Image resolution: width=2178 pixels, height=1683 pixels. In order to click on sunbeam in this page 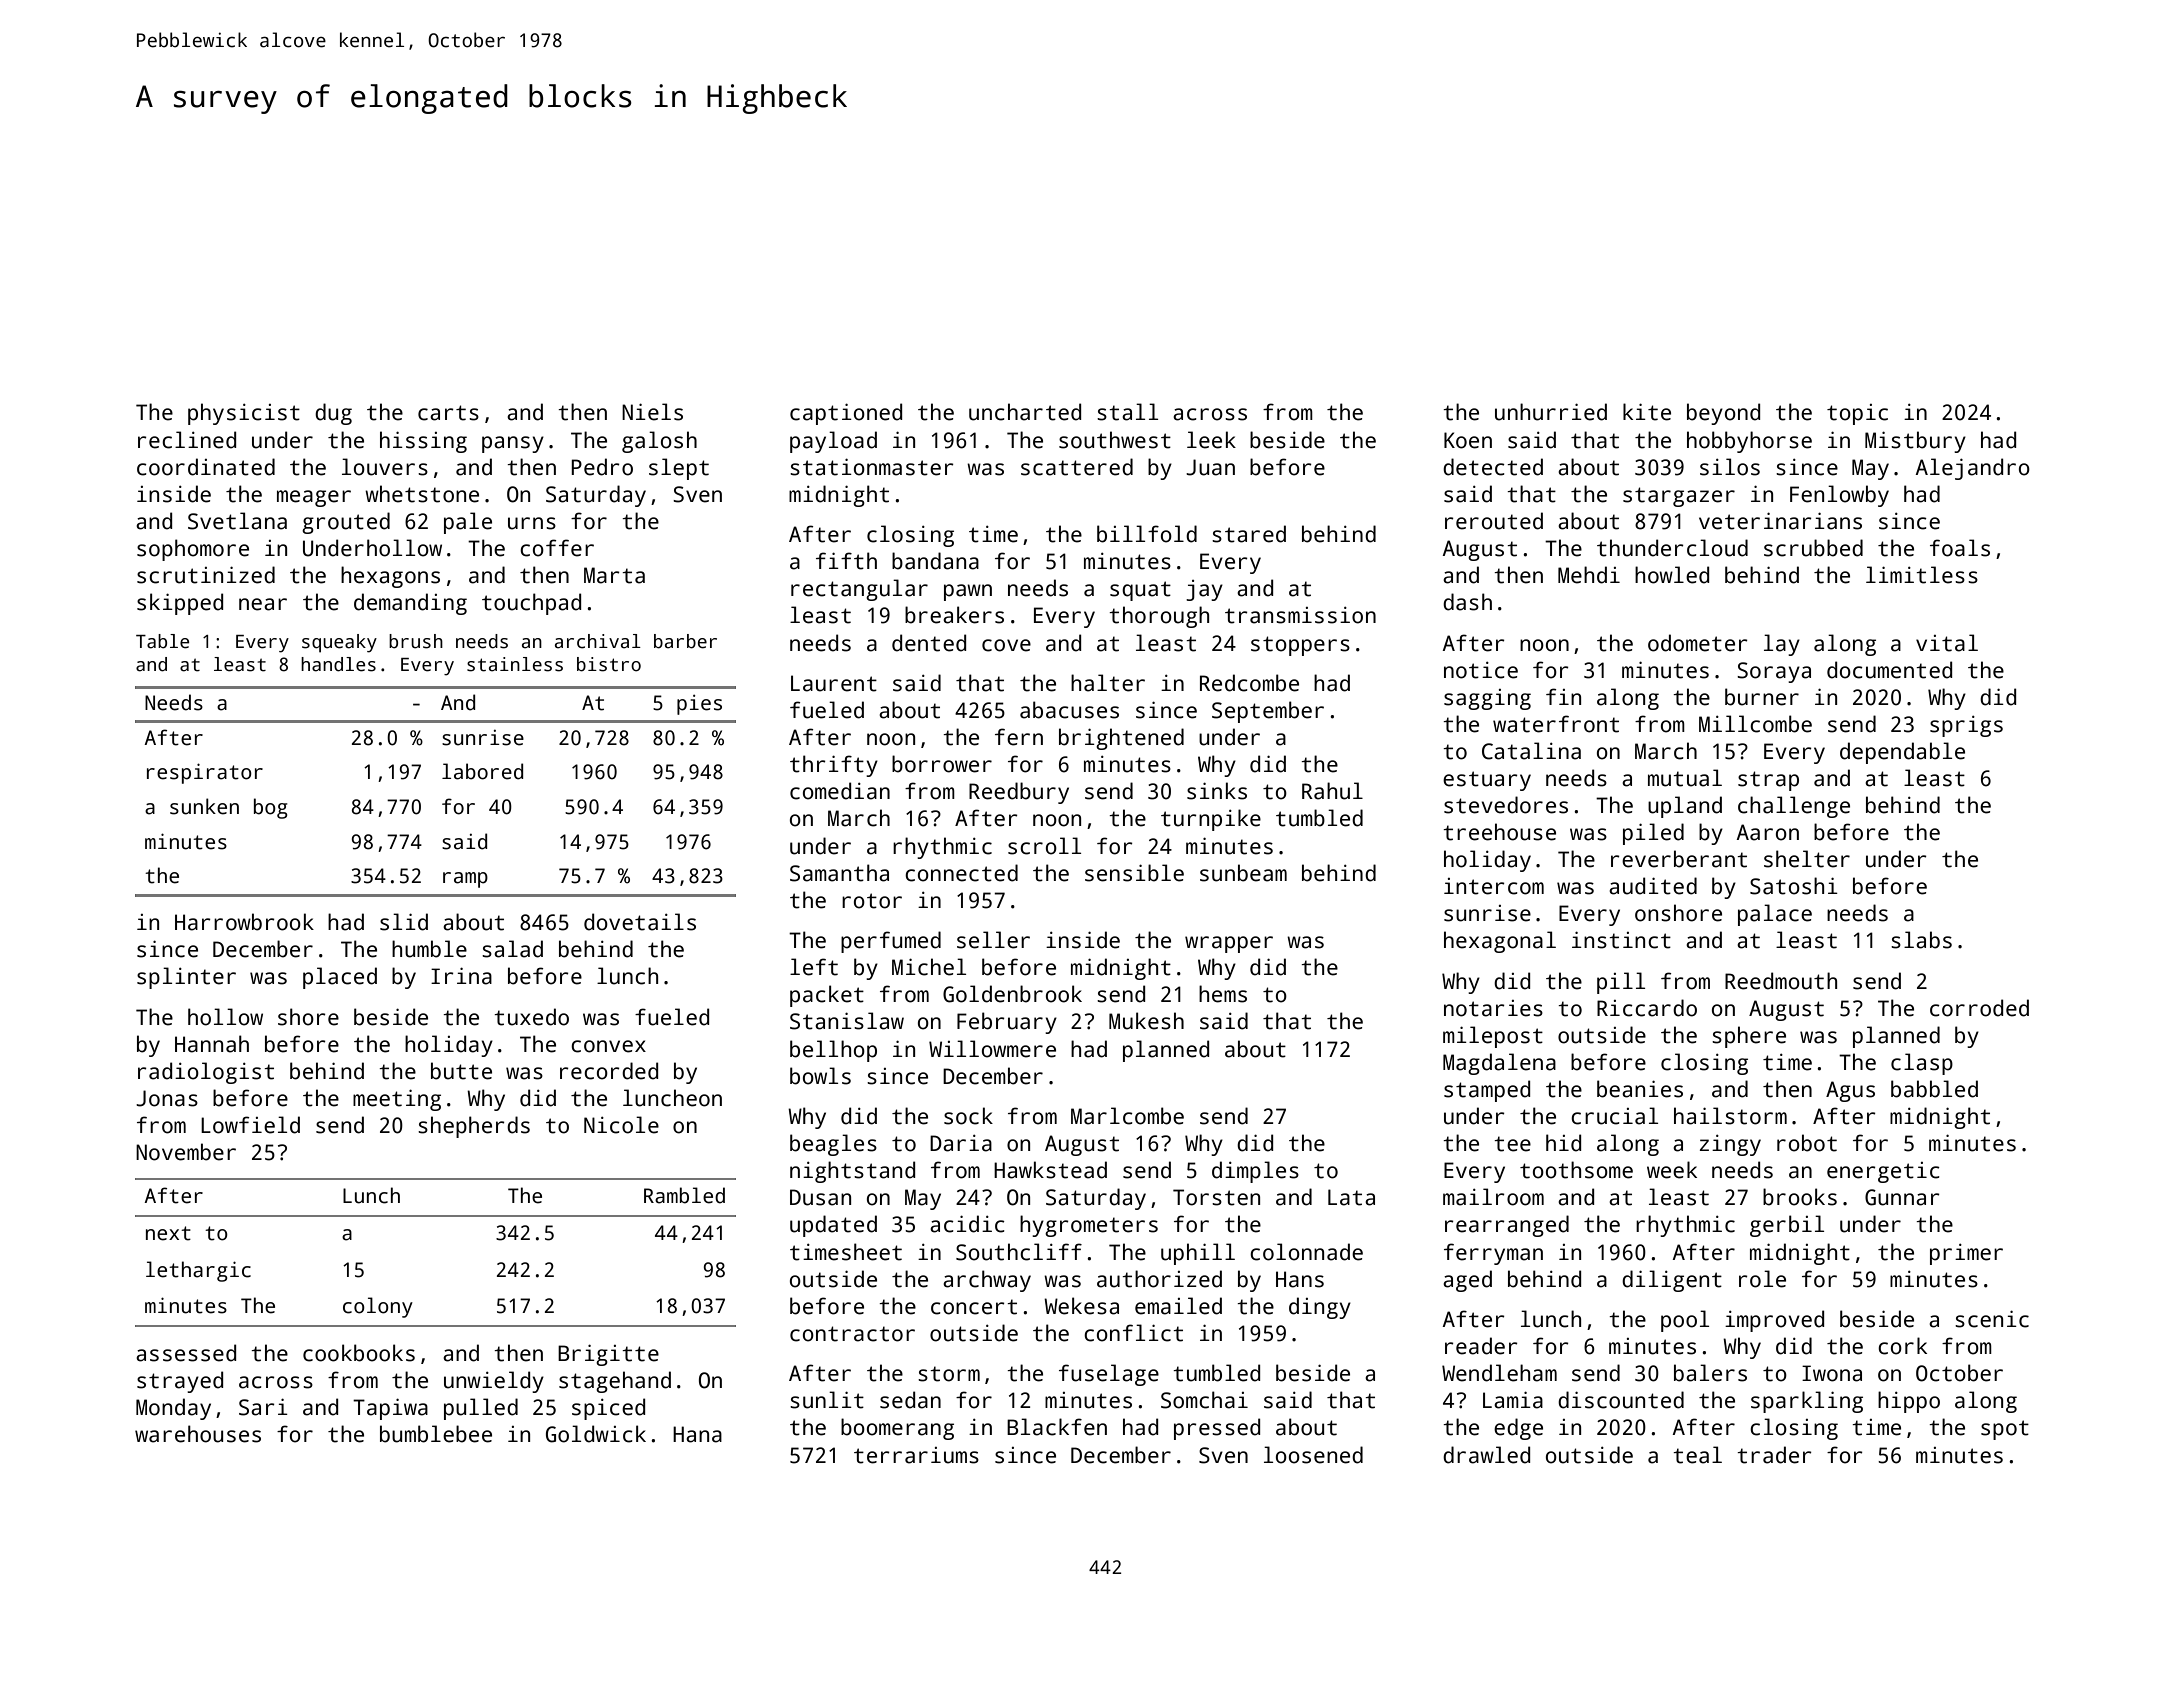, I will do `click(1243, 873)`.
